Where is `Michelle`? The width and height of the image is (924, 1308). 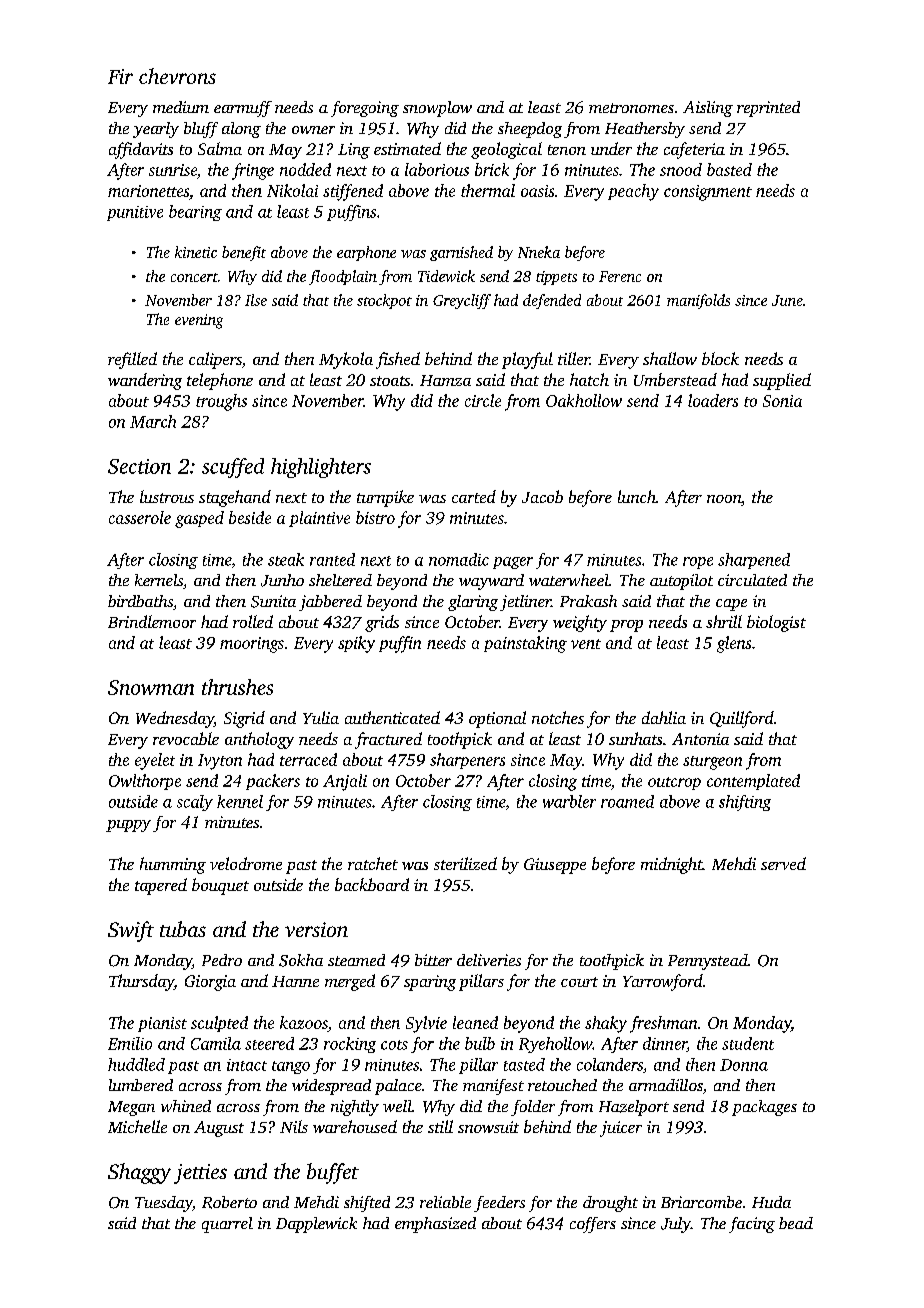
Michelle is located at coordinates (137, 1126).
